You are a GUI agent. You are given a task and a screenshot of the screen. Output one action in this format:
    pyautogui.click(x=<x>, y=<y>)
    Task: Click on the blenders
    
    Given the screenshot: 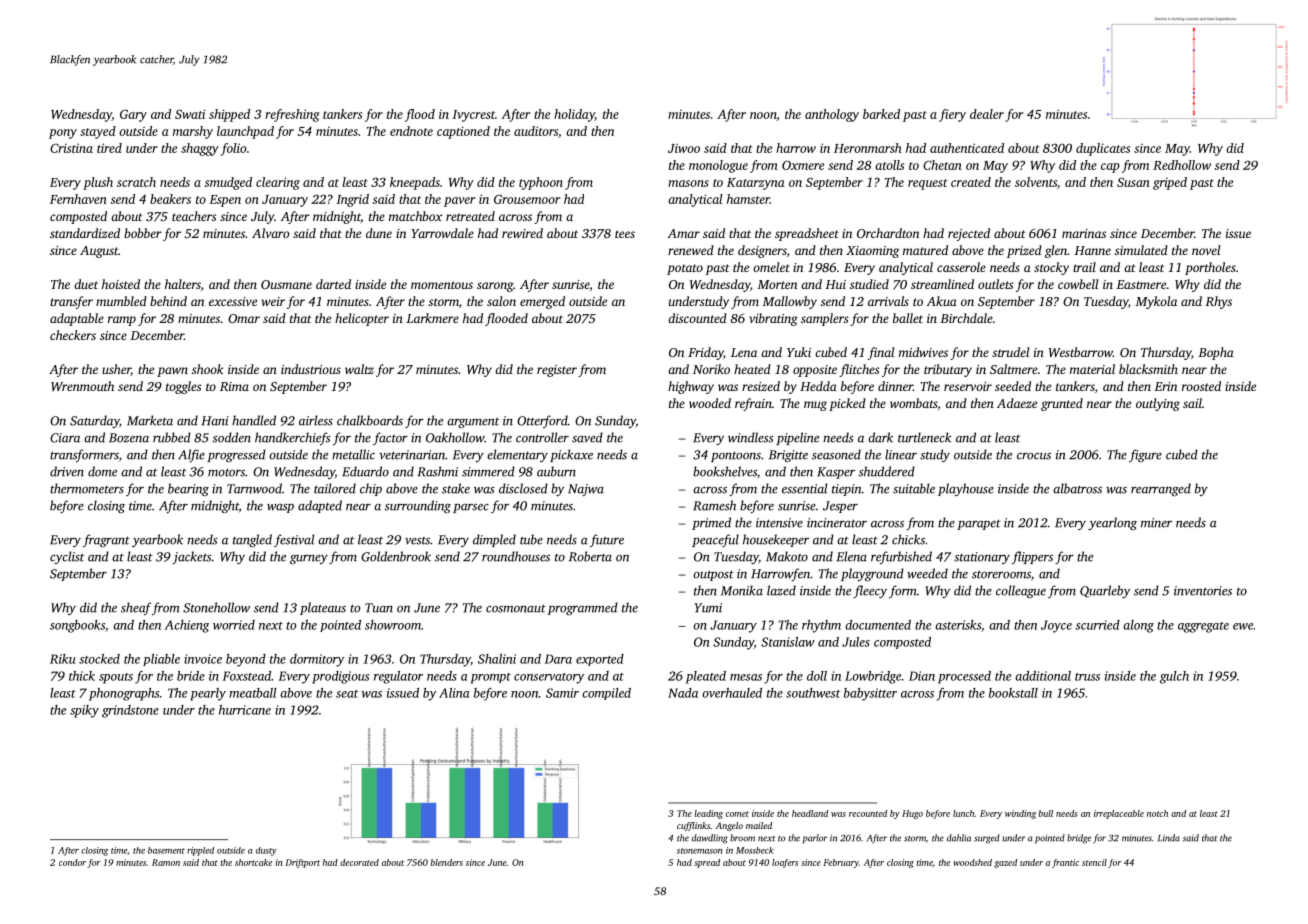 What is the action you would take?
    pyautogui.click(x=447, y=862)
